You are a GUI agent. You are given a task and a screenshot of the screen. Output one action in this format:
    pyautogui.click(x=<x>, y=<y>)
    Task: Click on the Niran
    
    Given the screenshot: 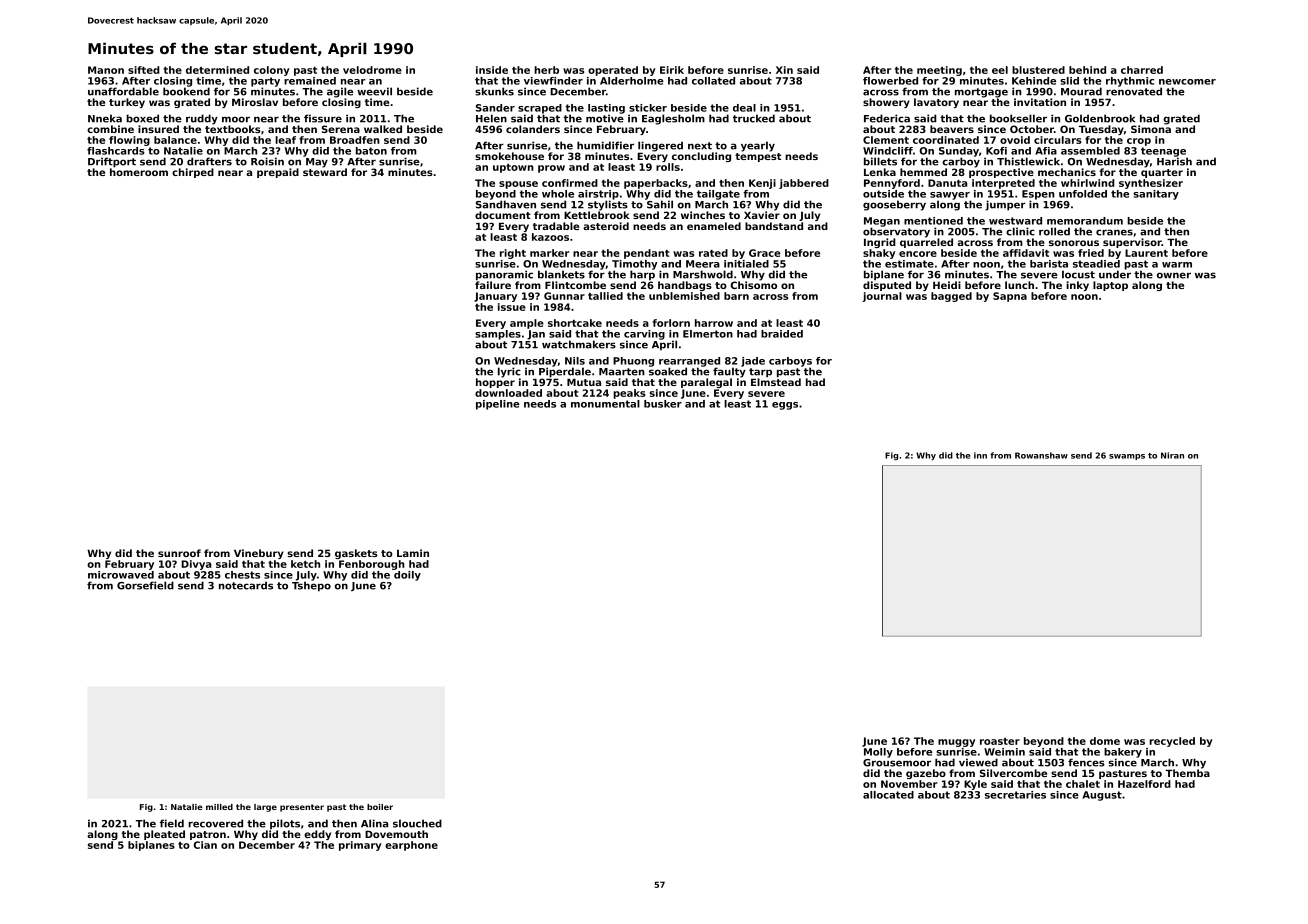 What is the action you would take?
    pyautogui.click(x=1172, y=455)
